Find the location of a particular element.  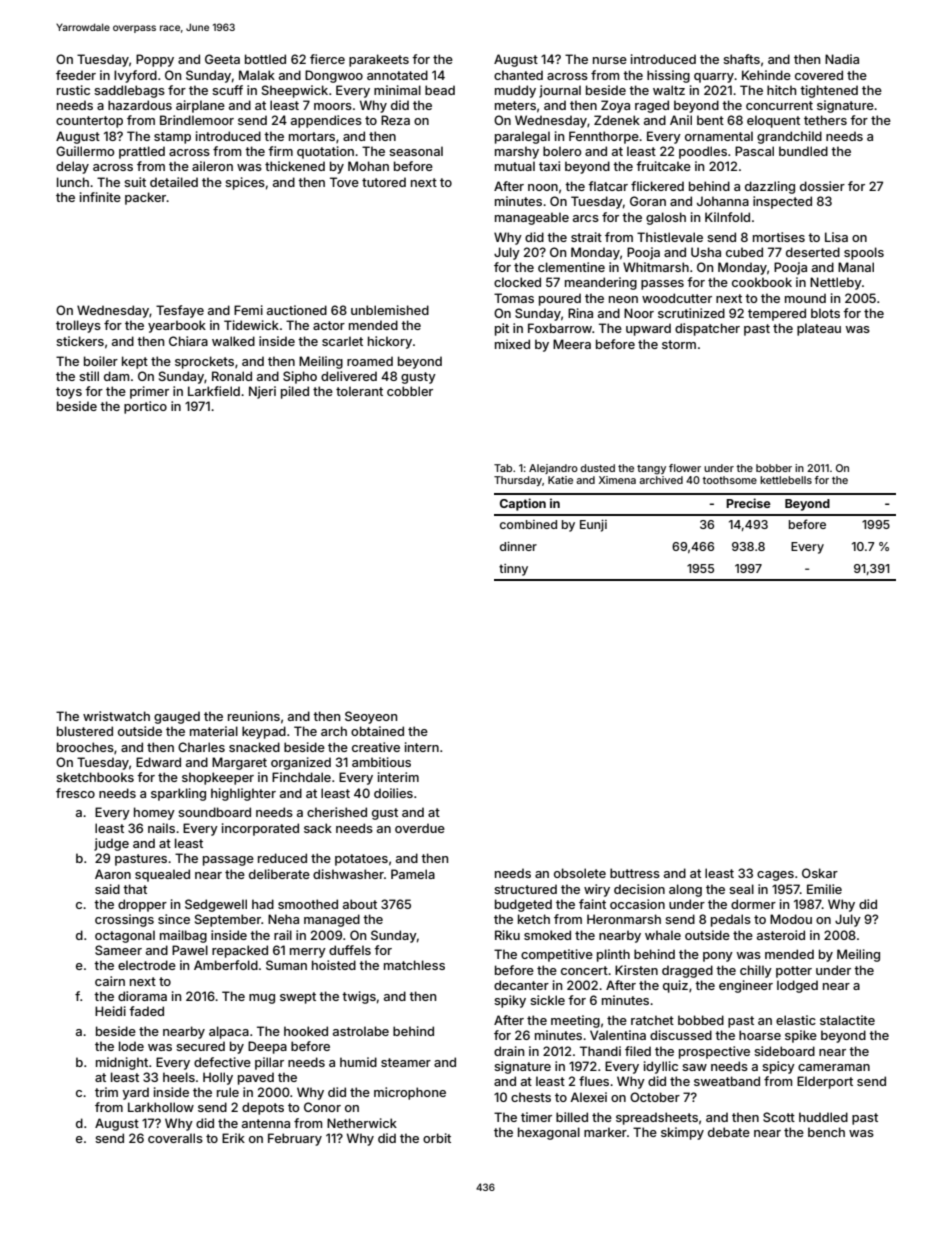

plateau is located at coordinates (819, 329).
